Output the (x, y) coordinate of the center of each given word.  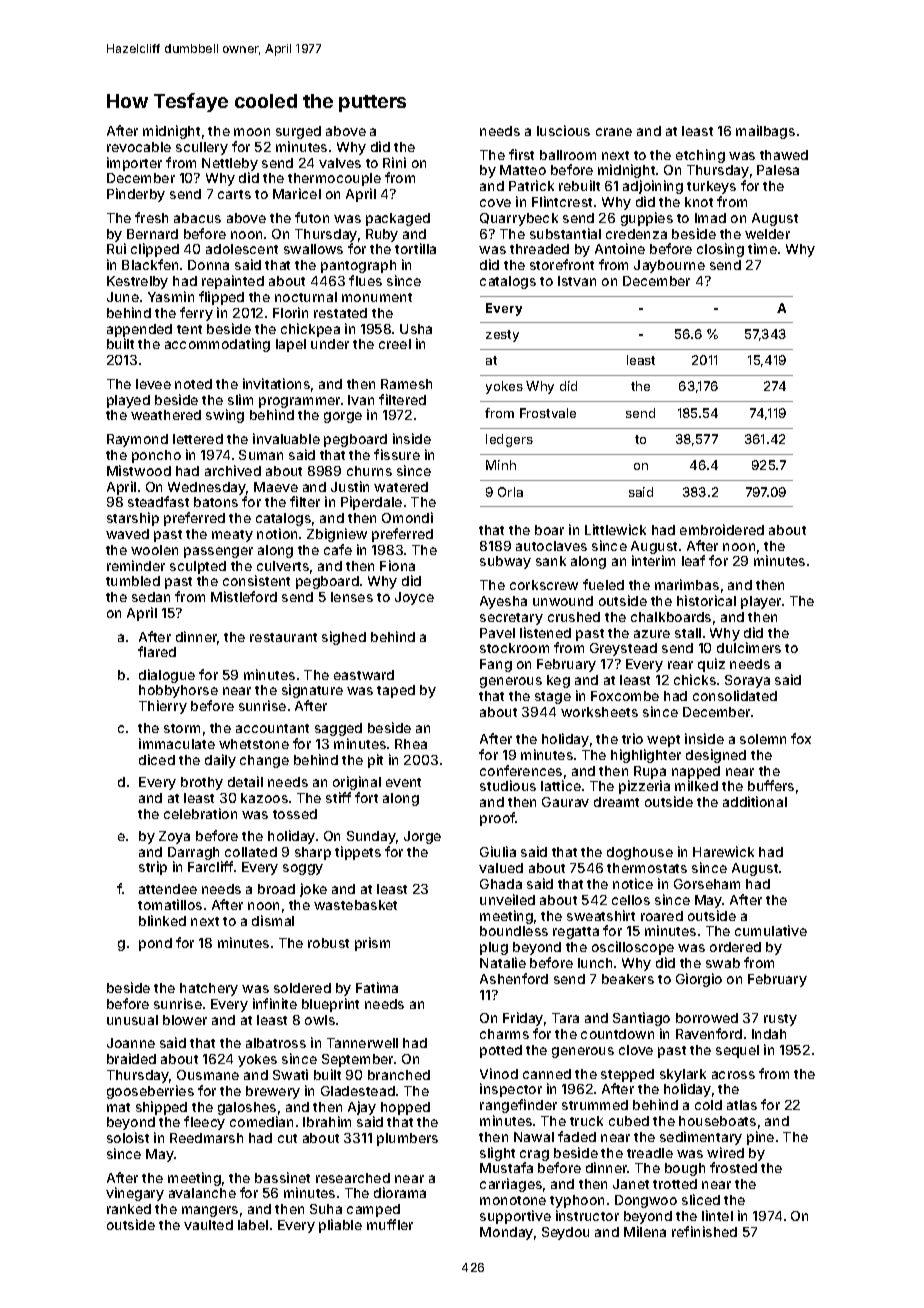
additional (755, 801)
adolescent (242, 249)
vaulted (208, 1225)
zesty (502, 336)
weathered (166, 415)
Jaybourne (669, 266)
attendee (168, 889)
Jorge (422, 837)
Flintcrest (562, 201)
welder (767, 234)
